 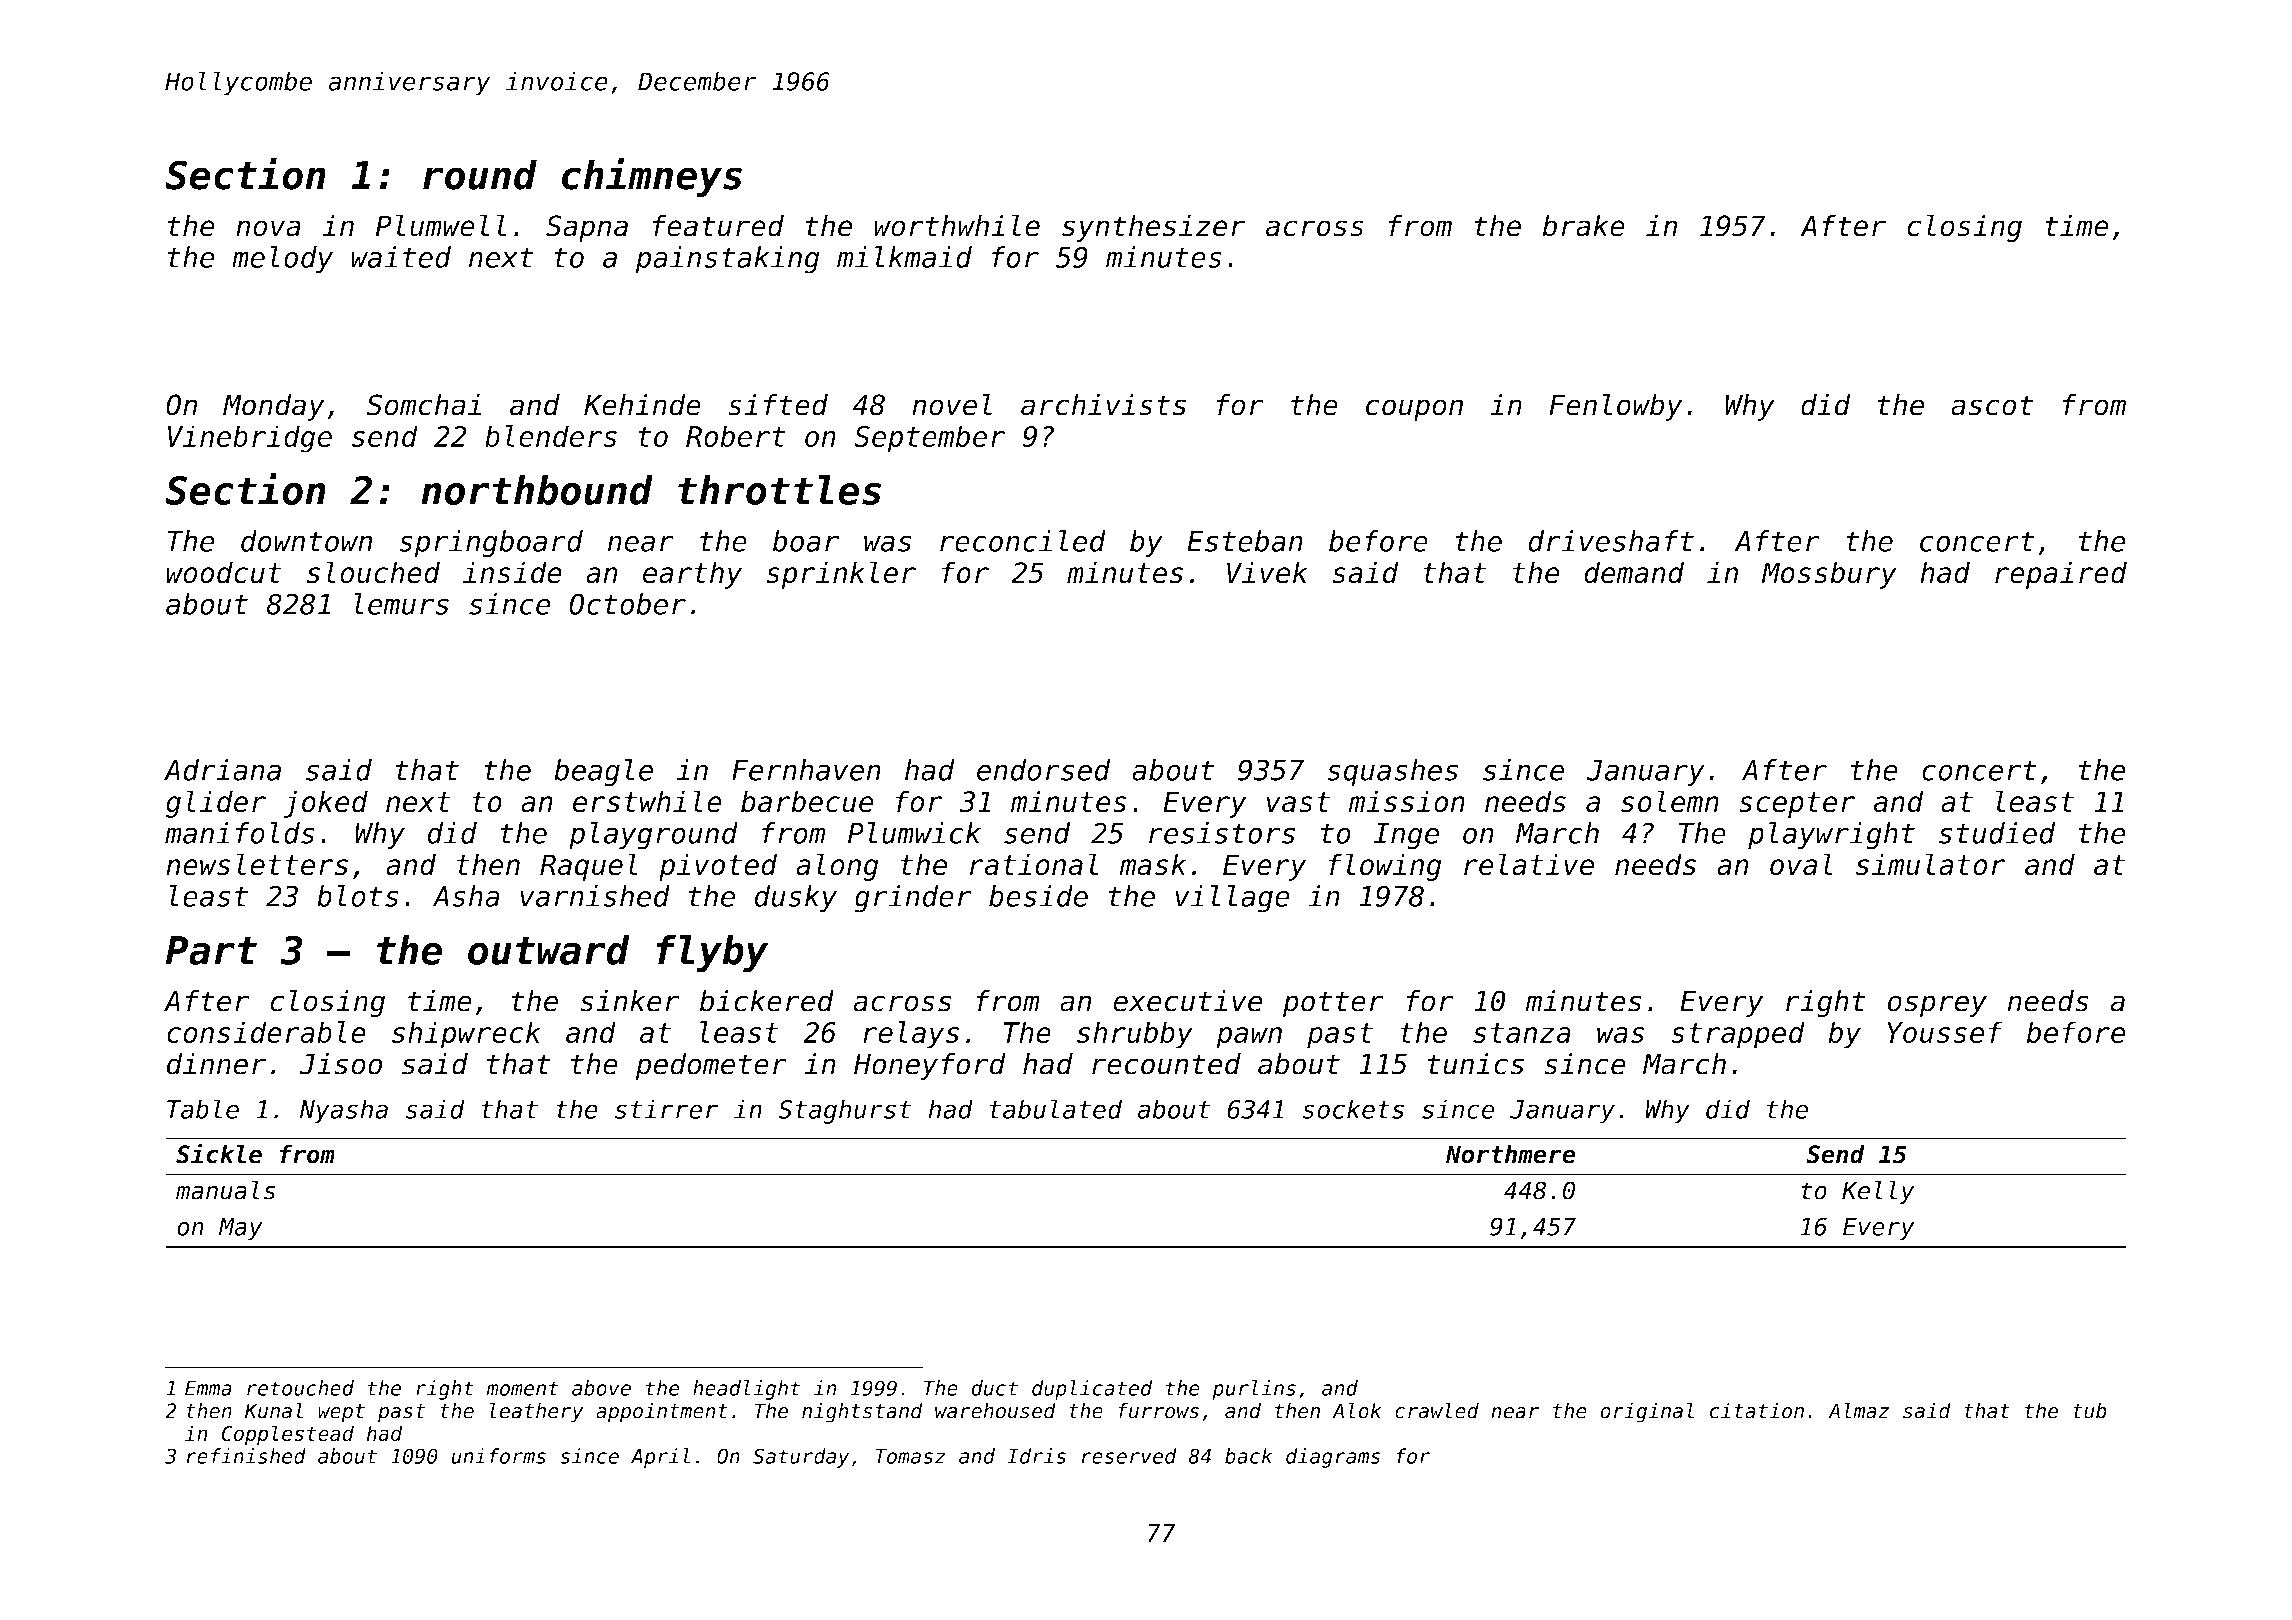 I want to click on chimneys, so click(x=652, y=177).
